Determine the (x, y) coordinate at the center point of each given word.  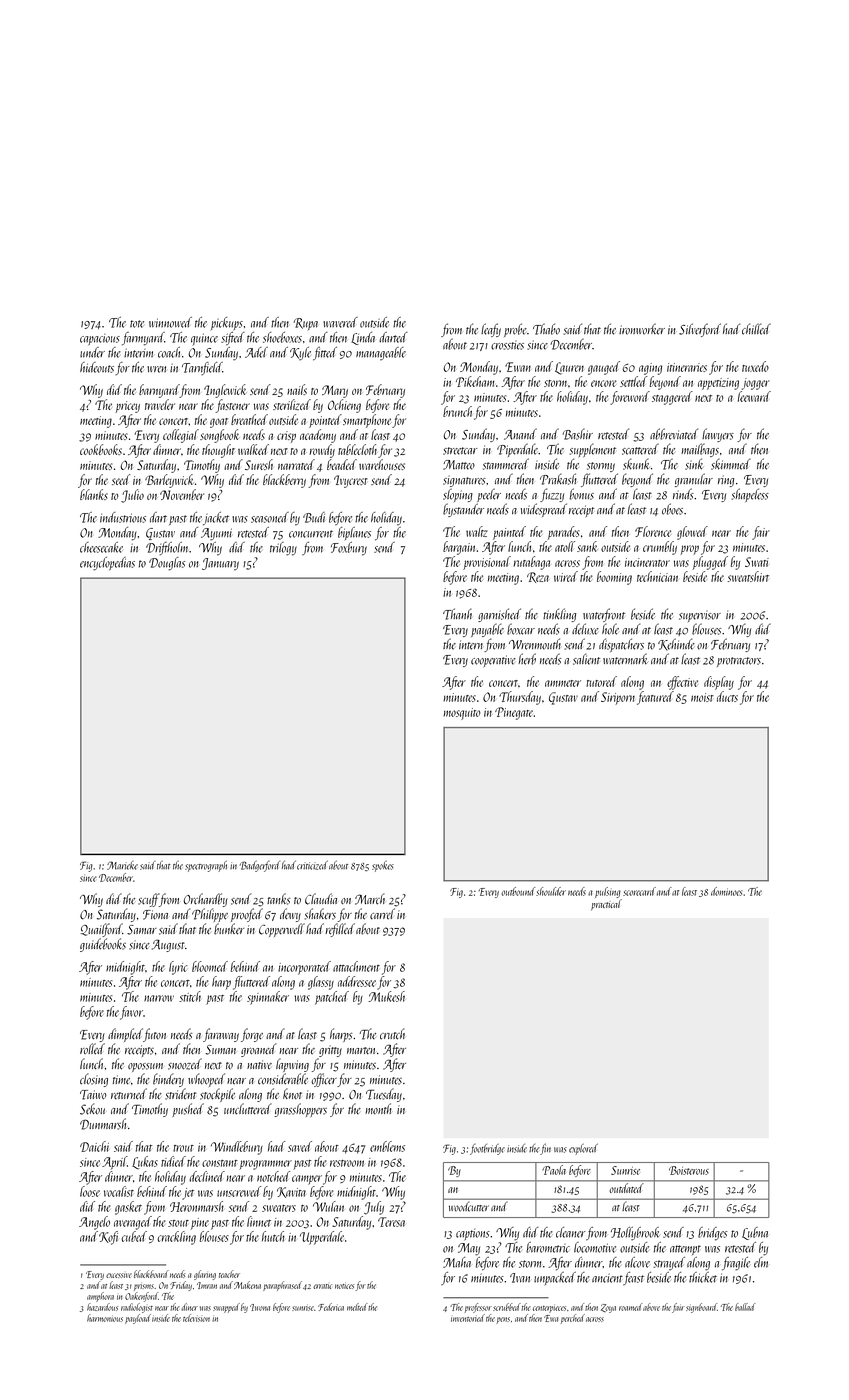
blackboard (151, 1274)
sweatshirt (748, 576)
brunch (457, 411)
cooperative (493, 661)
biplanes (354, 533)
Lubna (755, 1233)
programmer (265, 1165)
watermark (625, 659)
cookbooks (101, 449)
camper (307, 1180)
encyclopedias (107, 564)
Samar (142, 930)
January (220, 564)
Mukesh (387, 996)
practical (606, 904)
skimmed (731, 464)
